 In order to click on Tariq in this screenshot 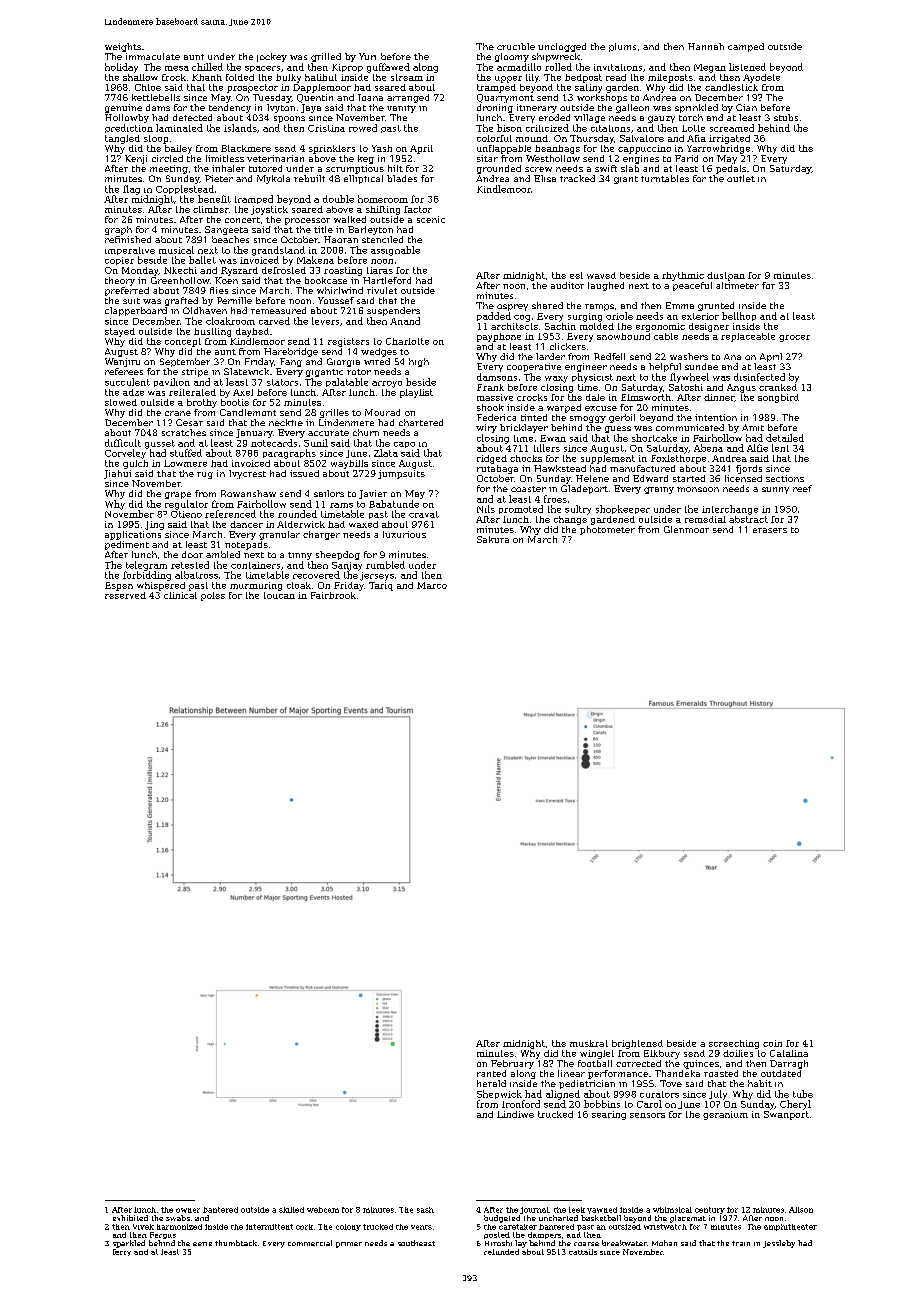, I will do `click(381, 586)`.
